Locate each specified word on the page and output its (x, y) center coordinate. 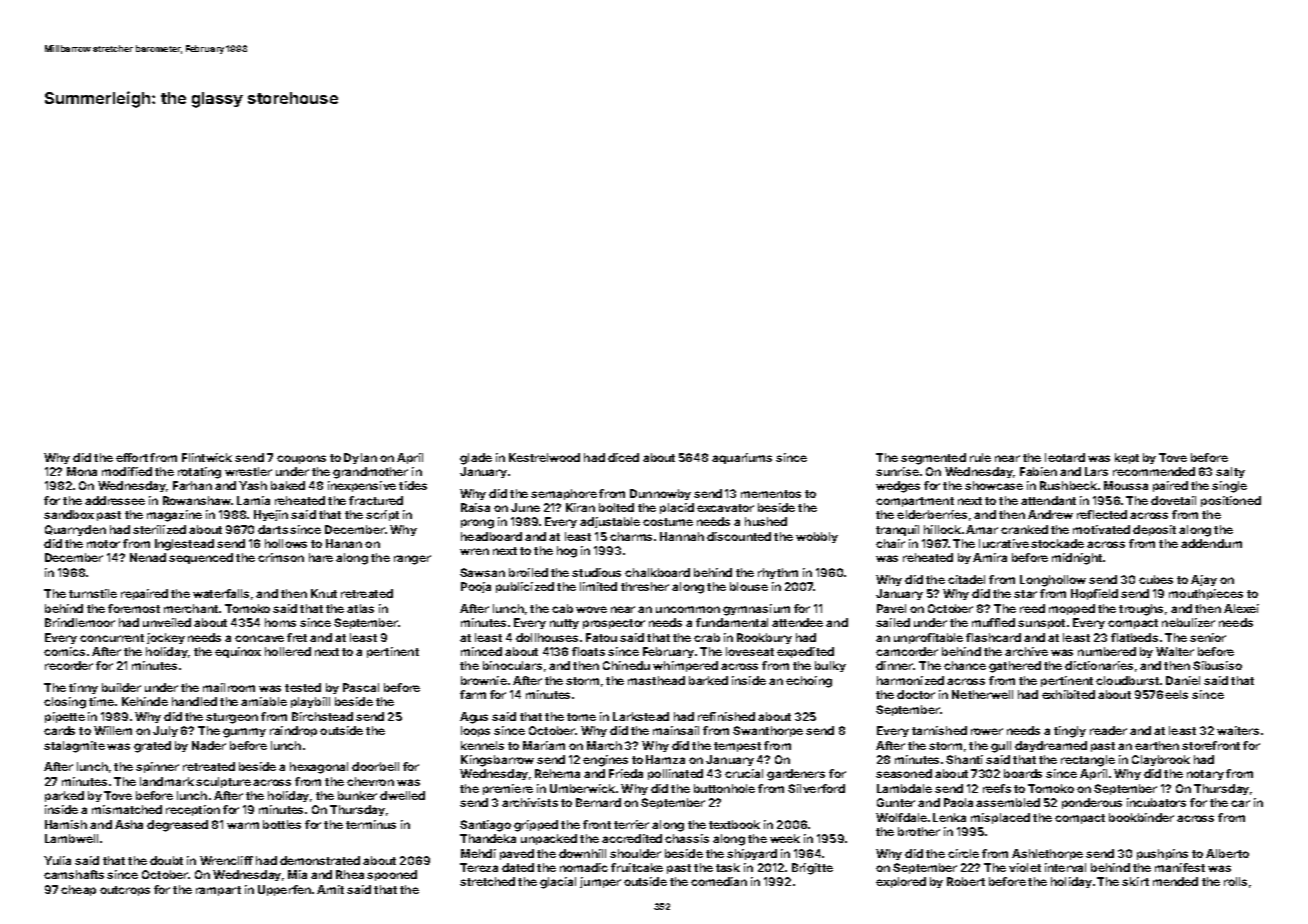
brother (919, 831)
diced (623, 457)
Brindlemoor (80, 622)
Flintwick (207, 457)
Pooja (476, 587)
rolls (1235, 881)
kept (1127, 458)
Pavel (891, 608)
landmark (167, 781)
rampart (218, 891)
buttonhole (724, 788)
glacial (558, 883)
